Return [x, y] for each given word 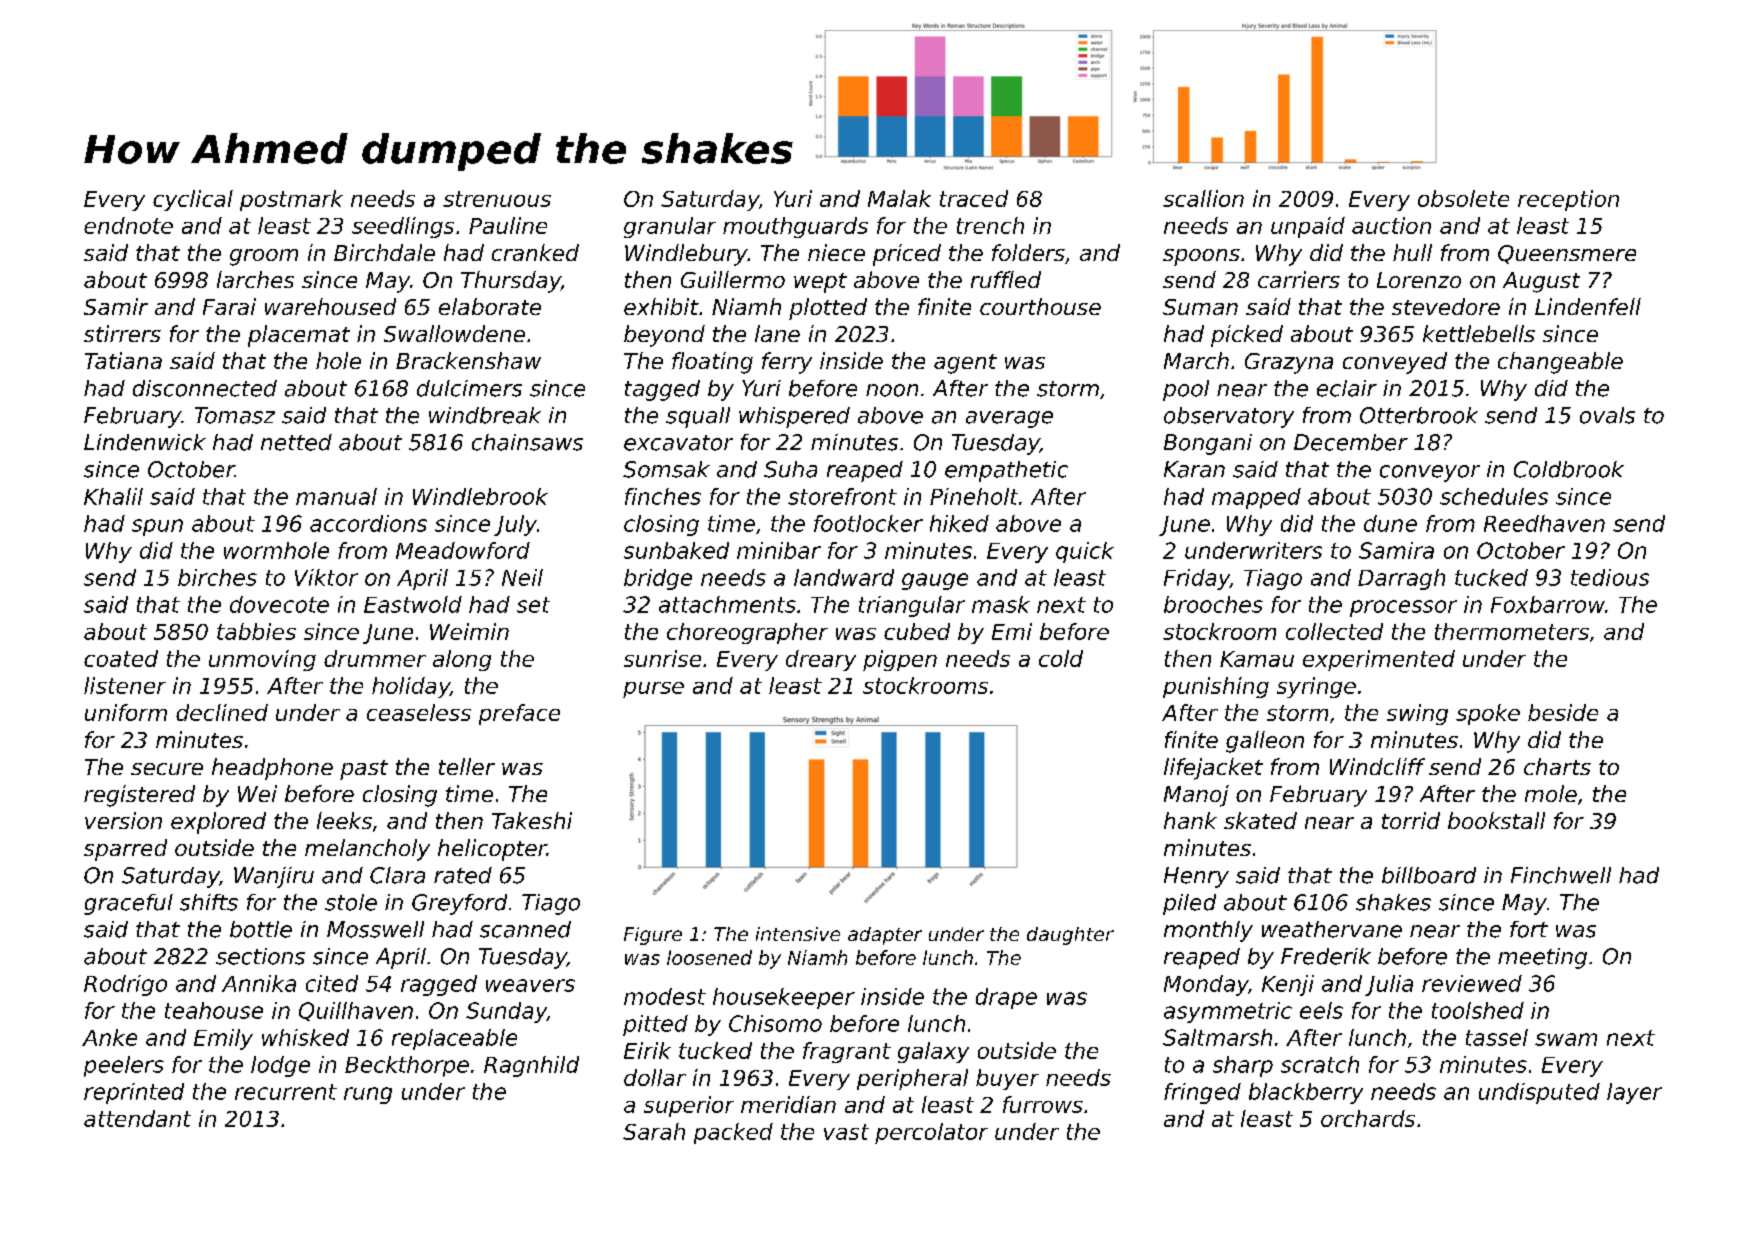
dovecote [279, 604]
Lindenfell [1588, 306]
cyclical [193, 200]
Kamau [1257, 659]
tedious [1610, 577]
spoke [1488, 714]
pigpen [900, 660]
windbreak [485, 415]
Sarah [654, 1131]
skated [1260, 820]
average [1009, 419]
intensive [798, 934]
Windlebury [686, 255]
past [364, 770]
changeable [1560, 363]
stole [351, 902]
